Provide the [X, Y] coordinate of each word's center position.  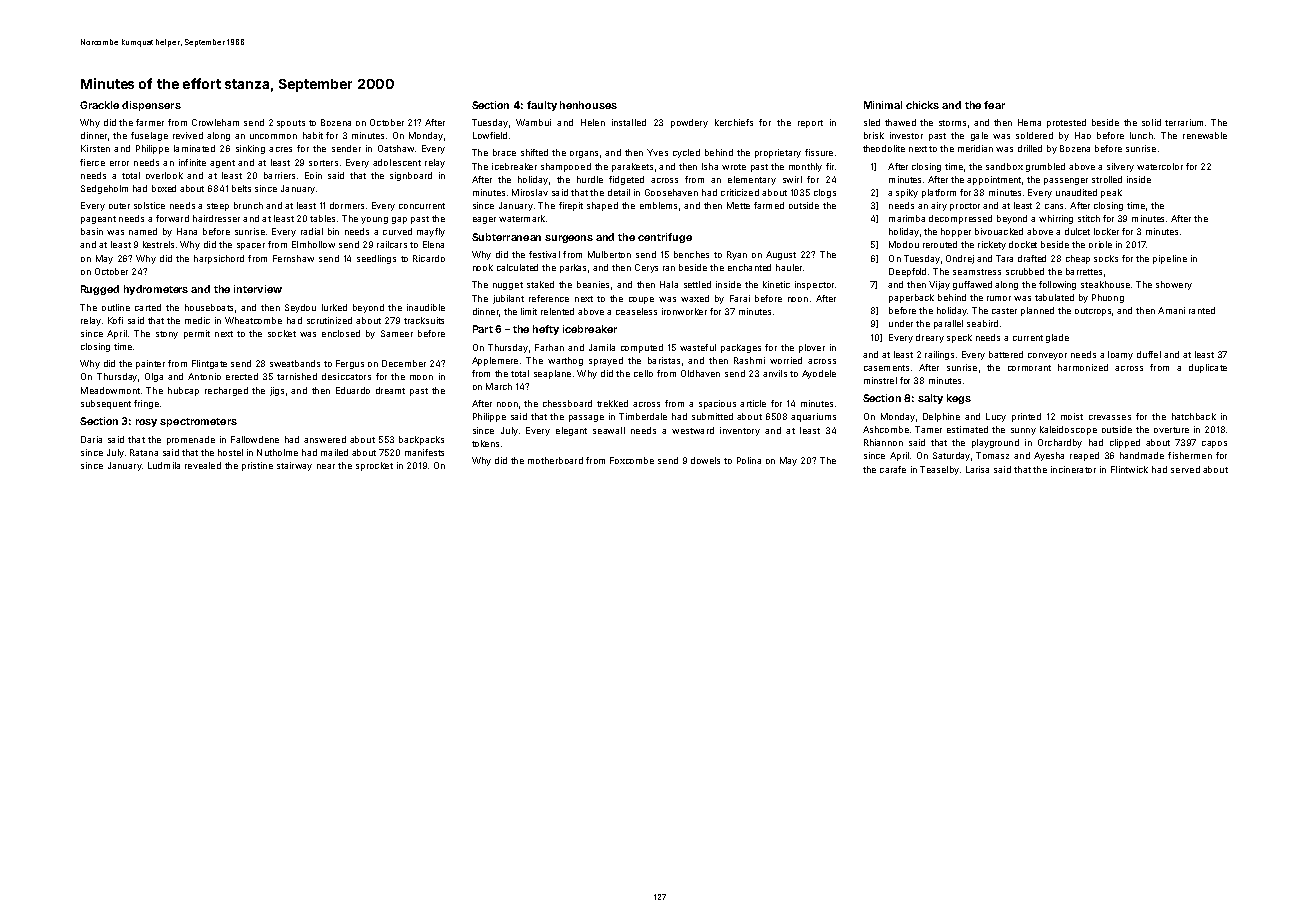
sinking [250, 149]
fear [994, 105]
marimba [907, 218]
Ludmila [164, 465]
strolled [1107, 179]
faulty [542, 106]
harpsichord [219, 259]
